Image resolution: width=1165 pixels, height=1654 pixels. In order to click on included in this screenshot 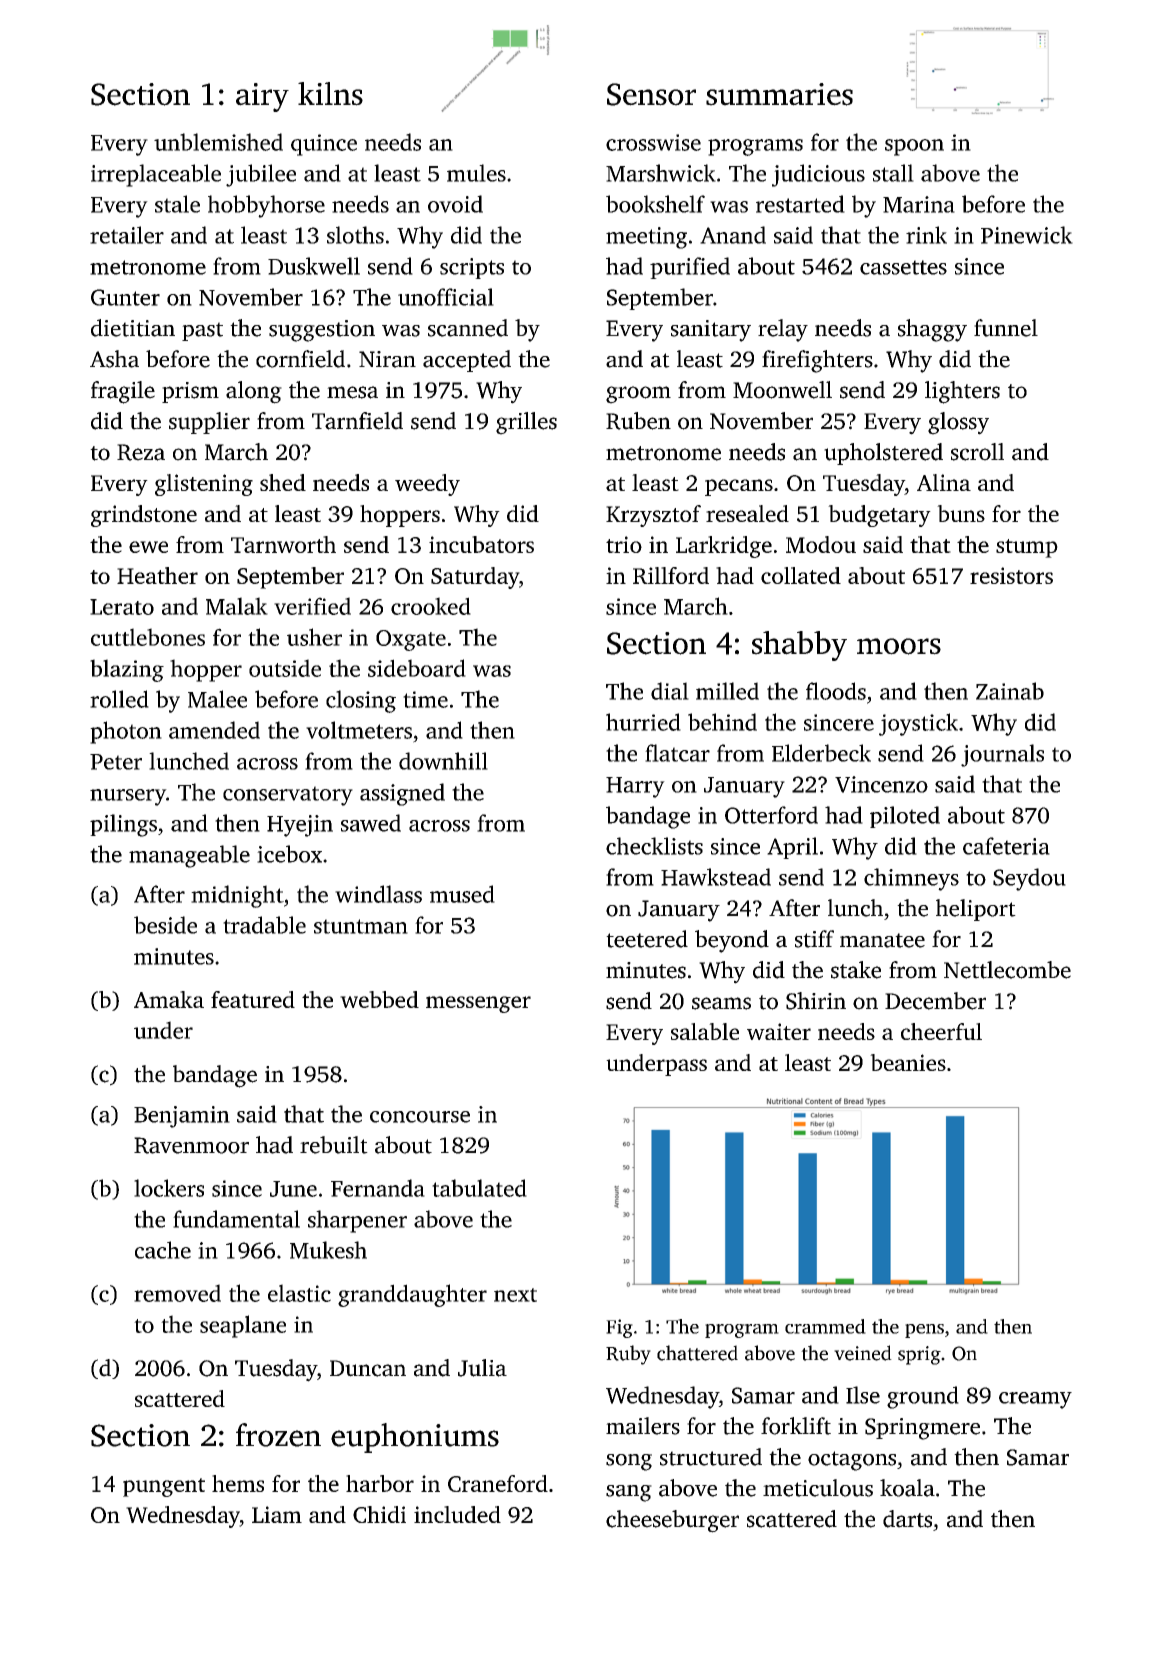, I will do `click(457, 1514)`.
